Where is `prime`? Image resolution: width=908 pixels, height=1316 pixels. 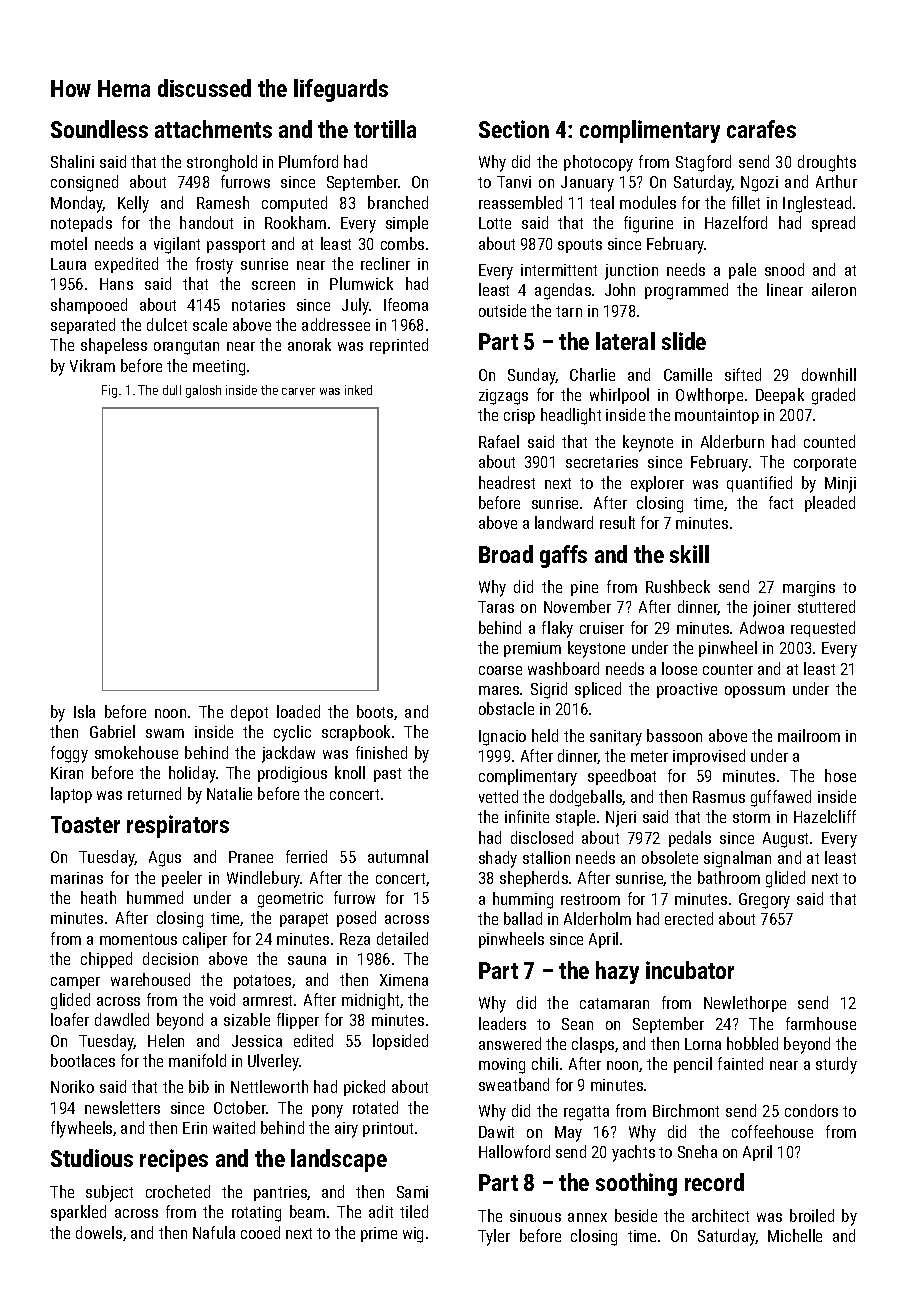 prime is located at coordinates (379, 1234).
